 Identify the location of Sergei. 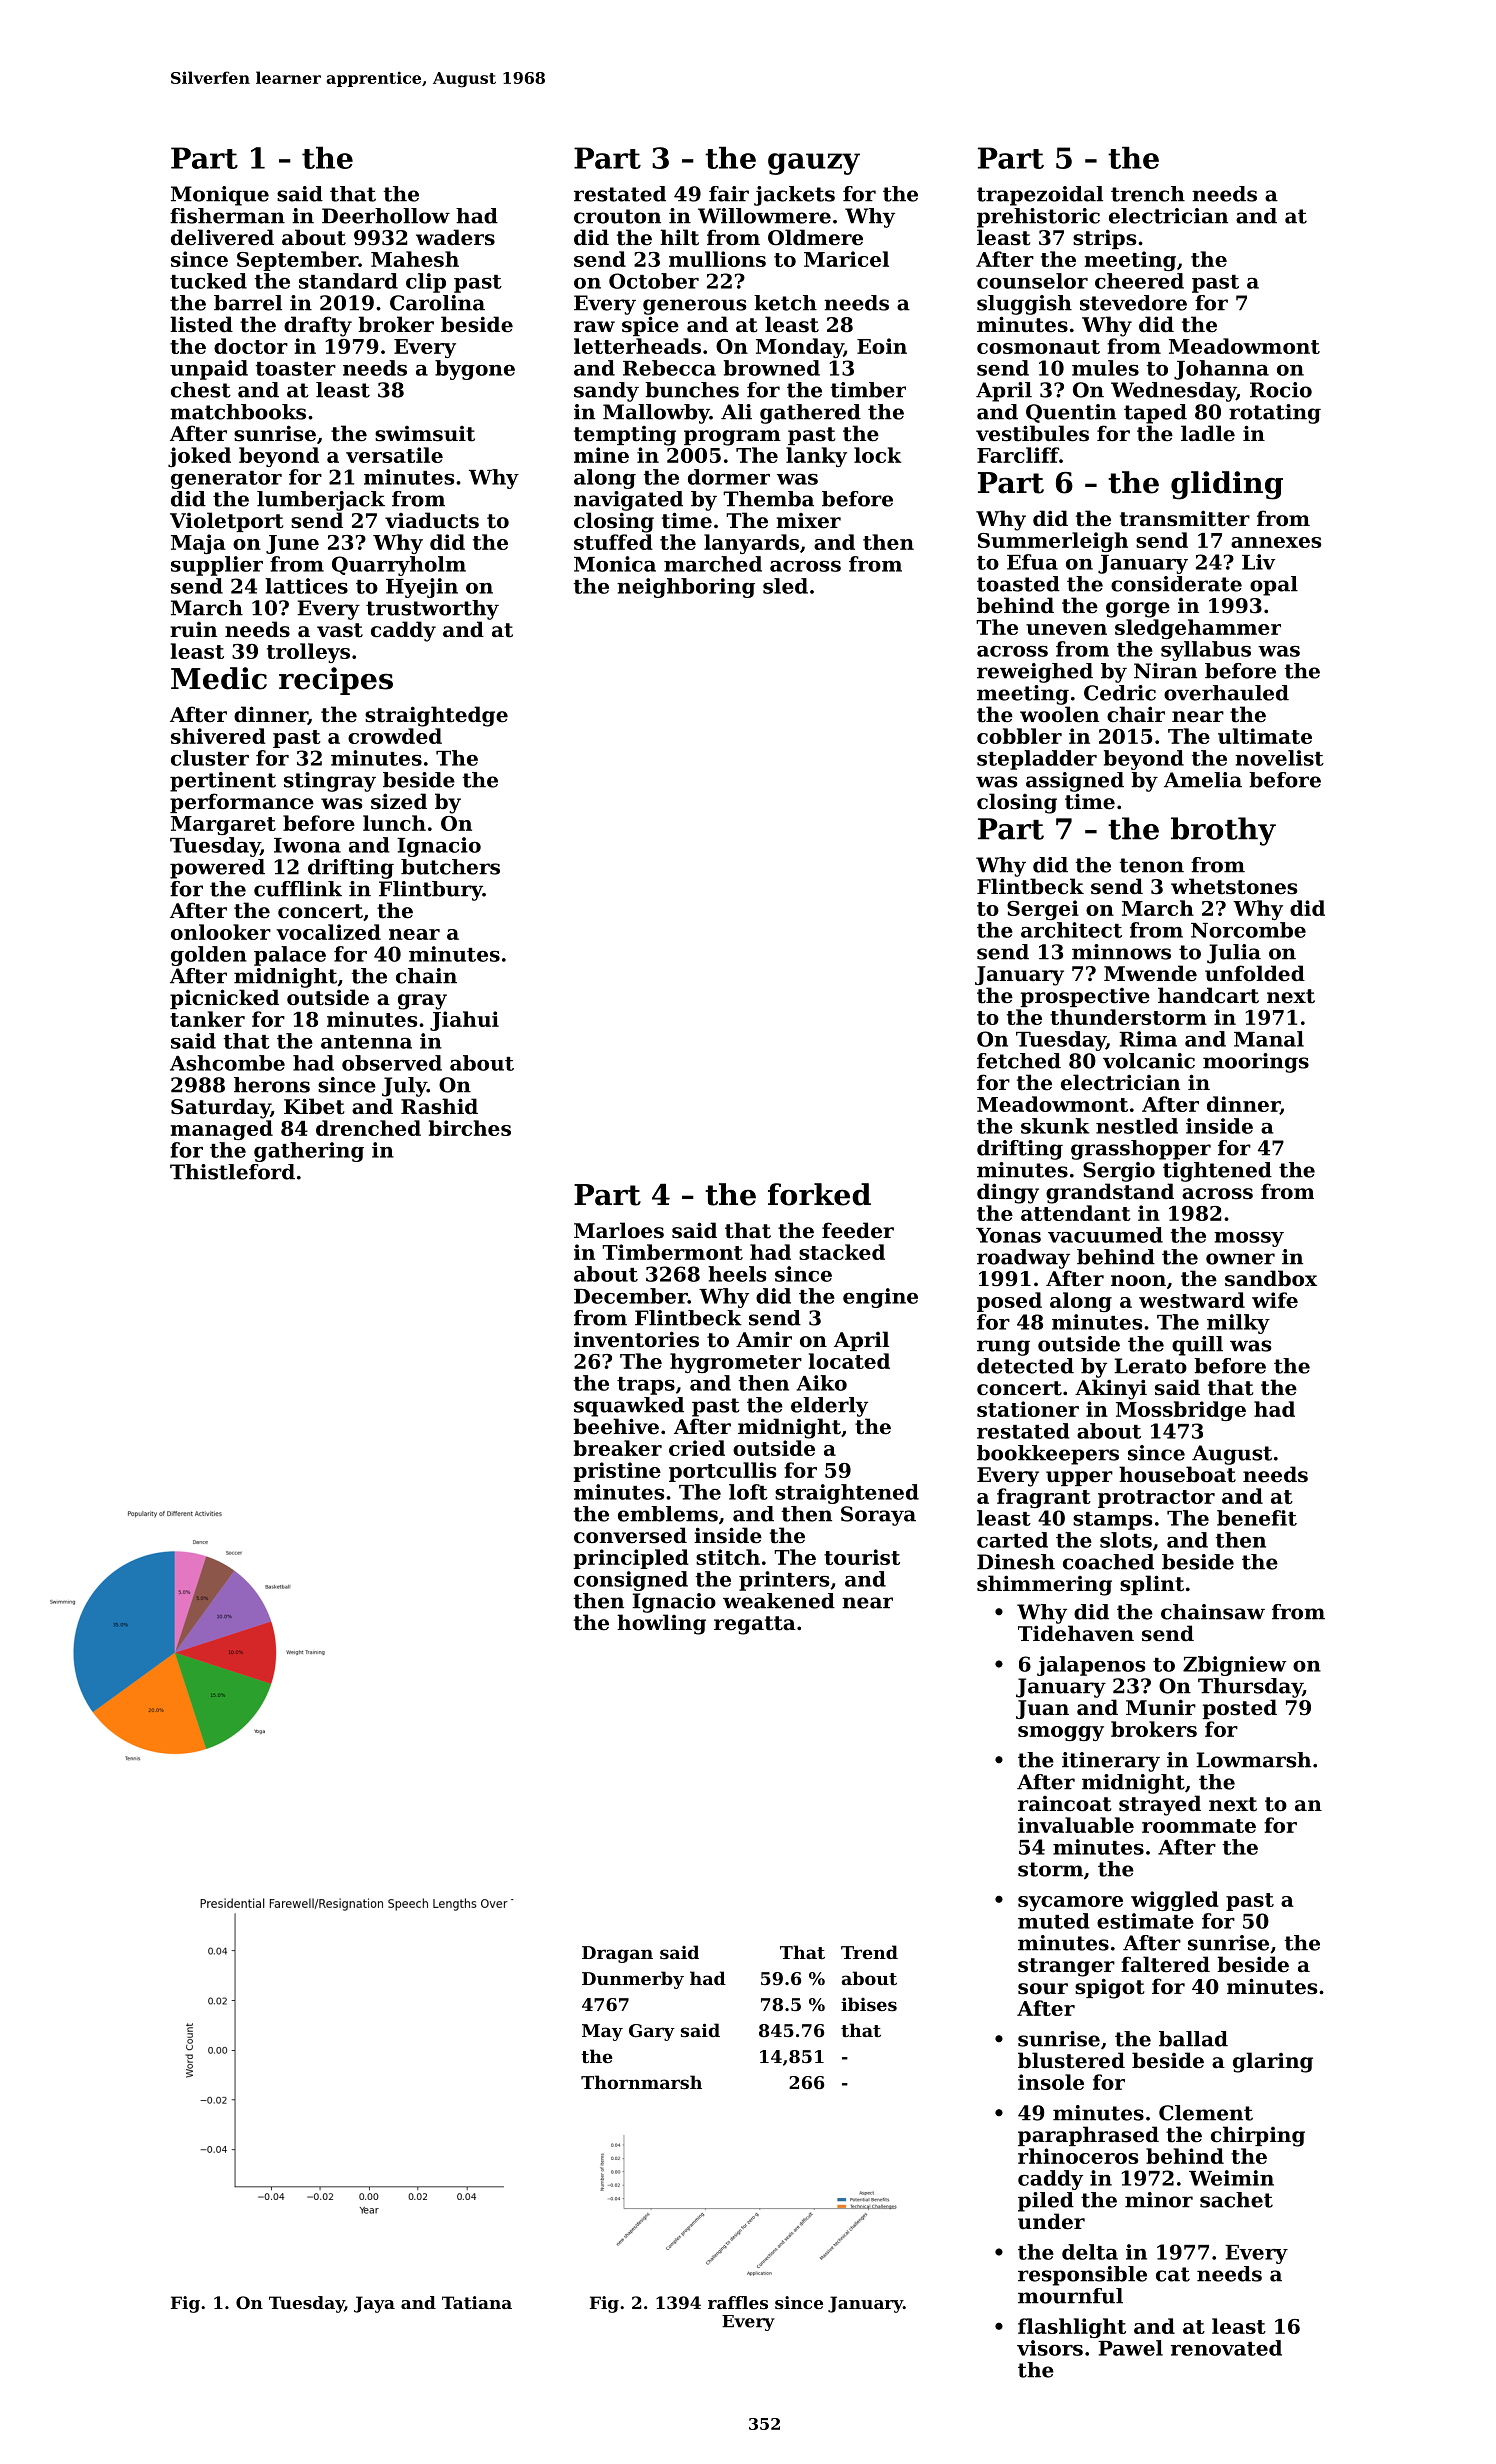
(1043, 910).
